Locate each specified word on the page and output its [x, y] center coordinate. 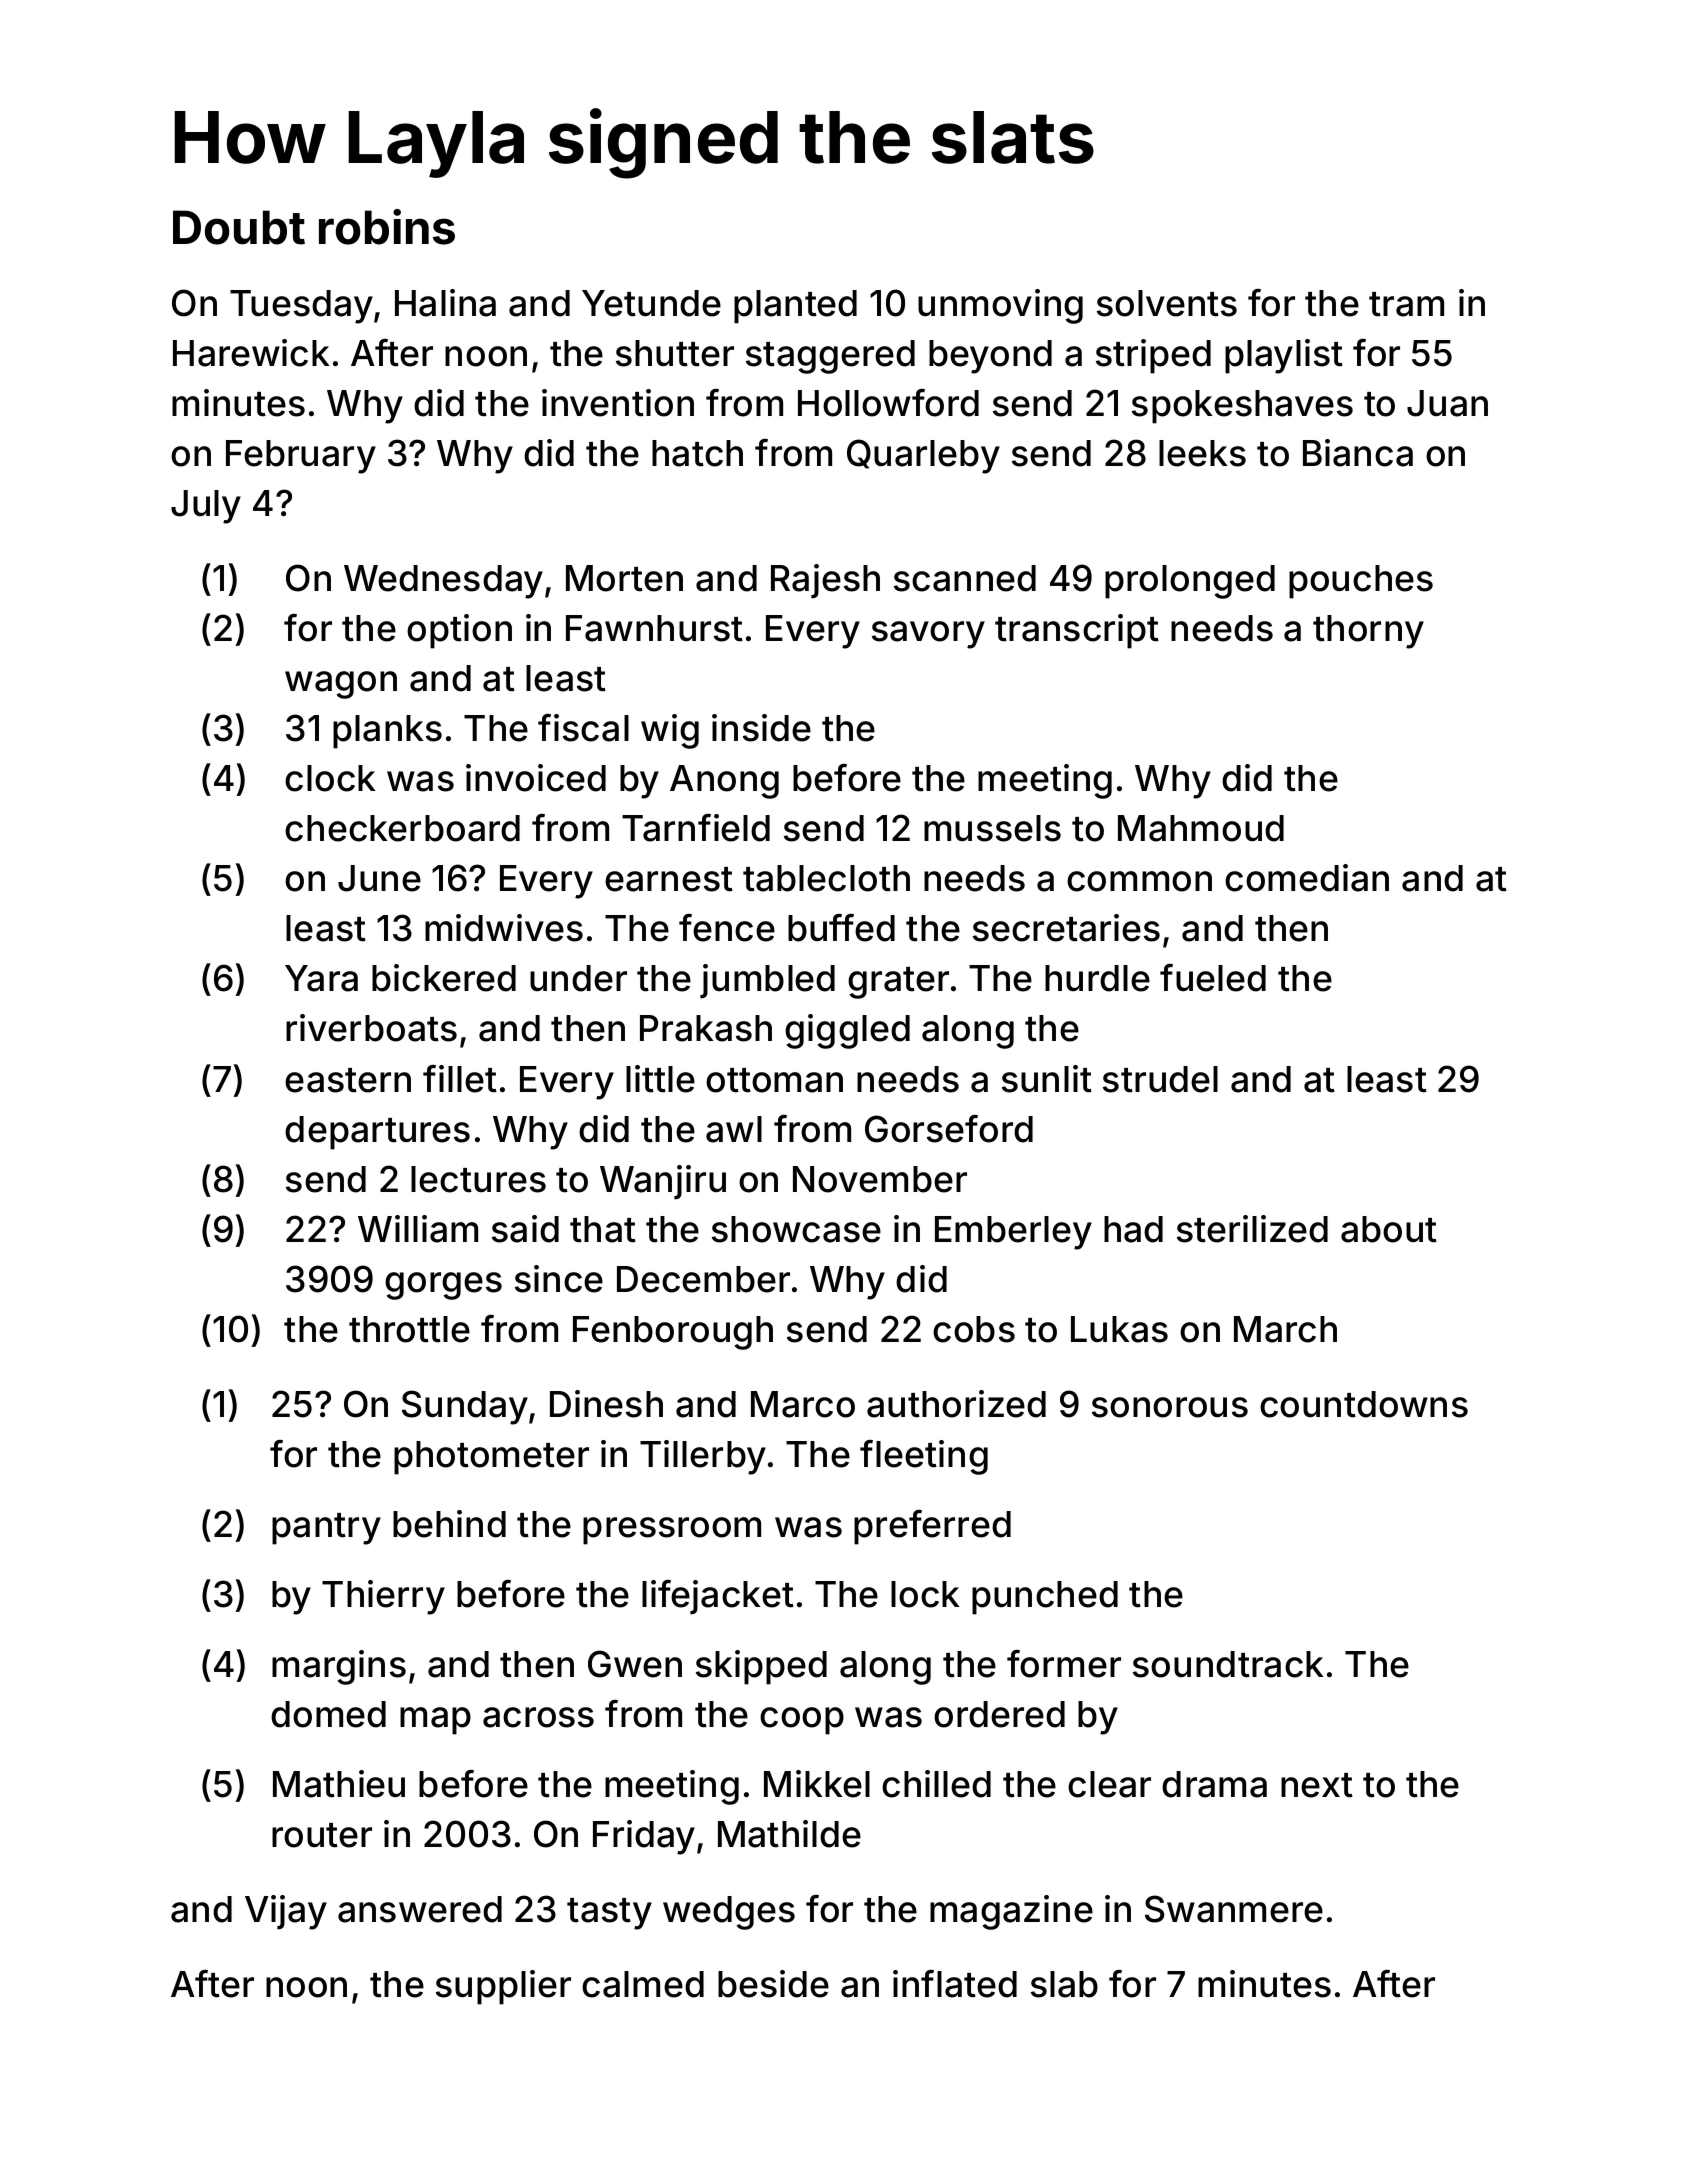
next [1317, 1785]
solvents [1167, 303]
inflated [955, 1984]
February [301, 457]
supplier [503, 1987]
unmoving [1000, 306]
